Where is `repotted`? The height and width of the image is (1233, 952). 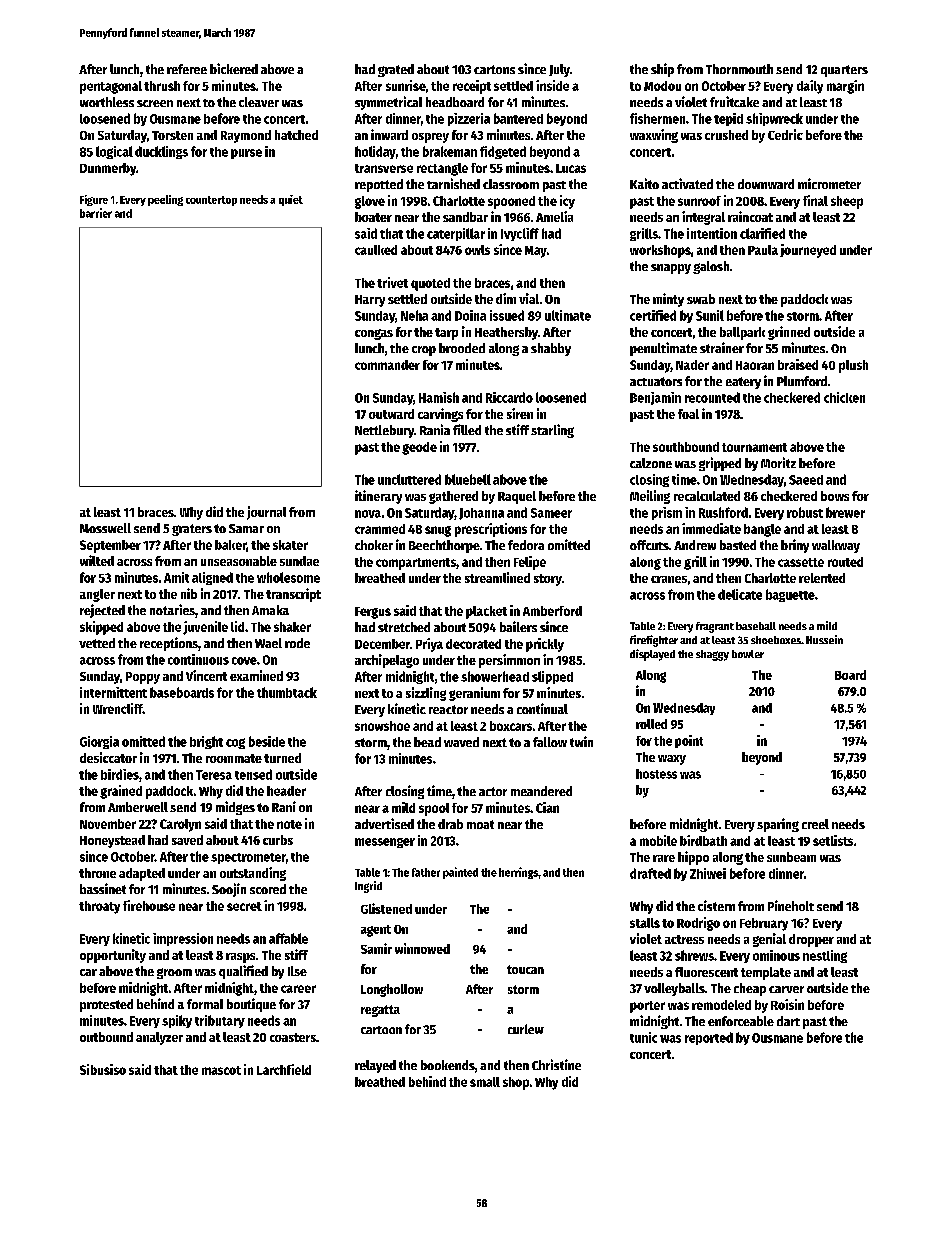 repotted is located at coordinates (379, 185).
